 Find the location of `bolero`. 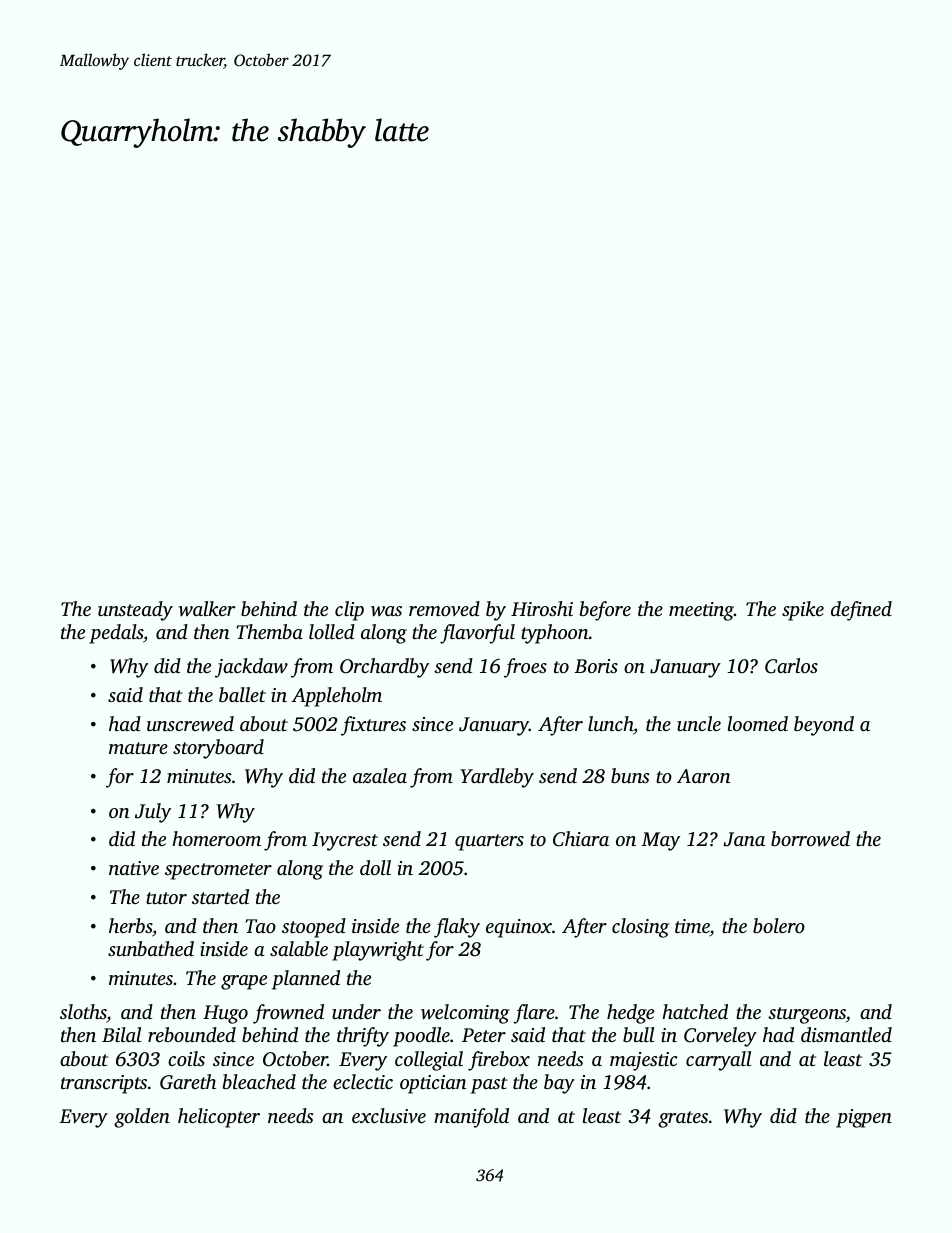

bolero is located at coordinates (779, 925).
